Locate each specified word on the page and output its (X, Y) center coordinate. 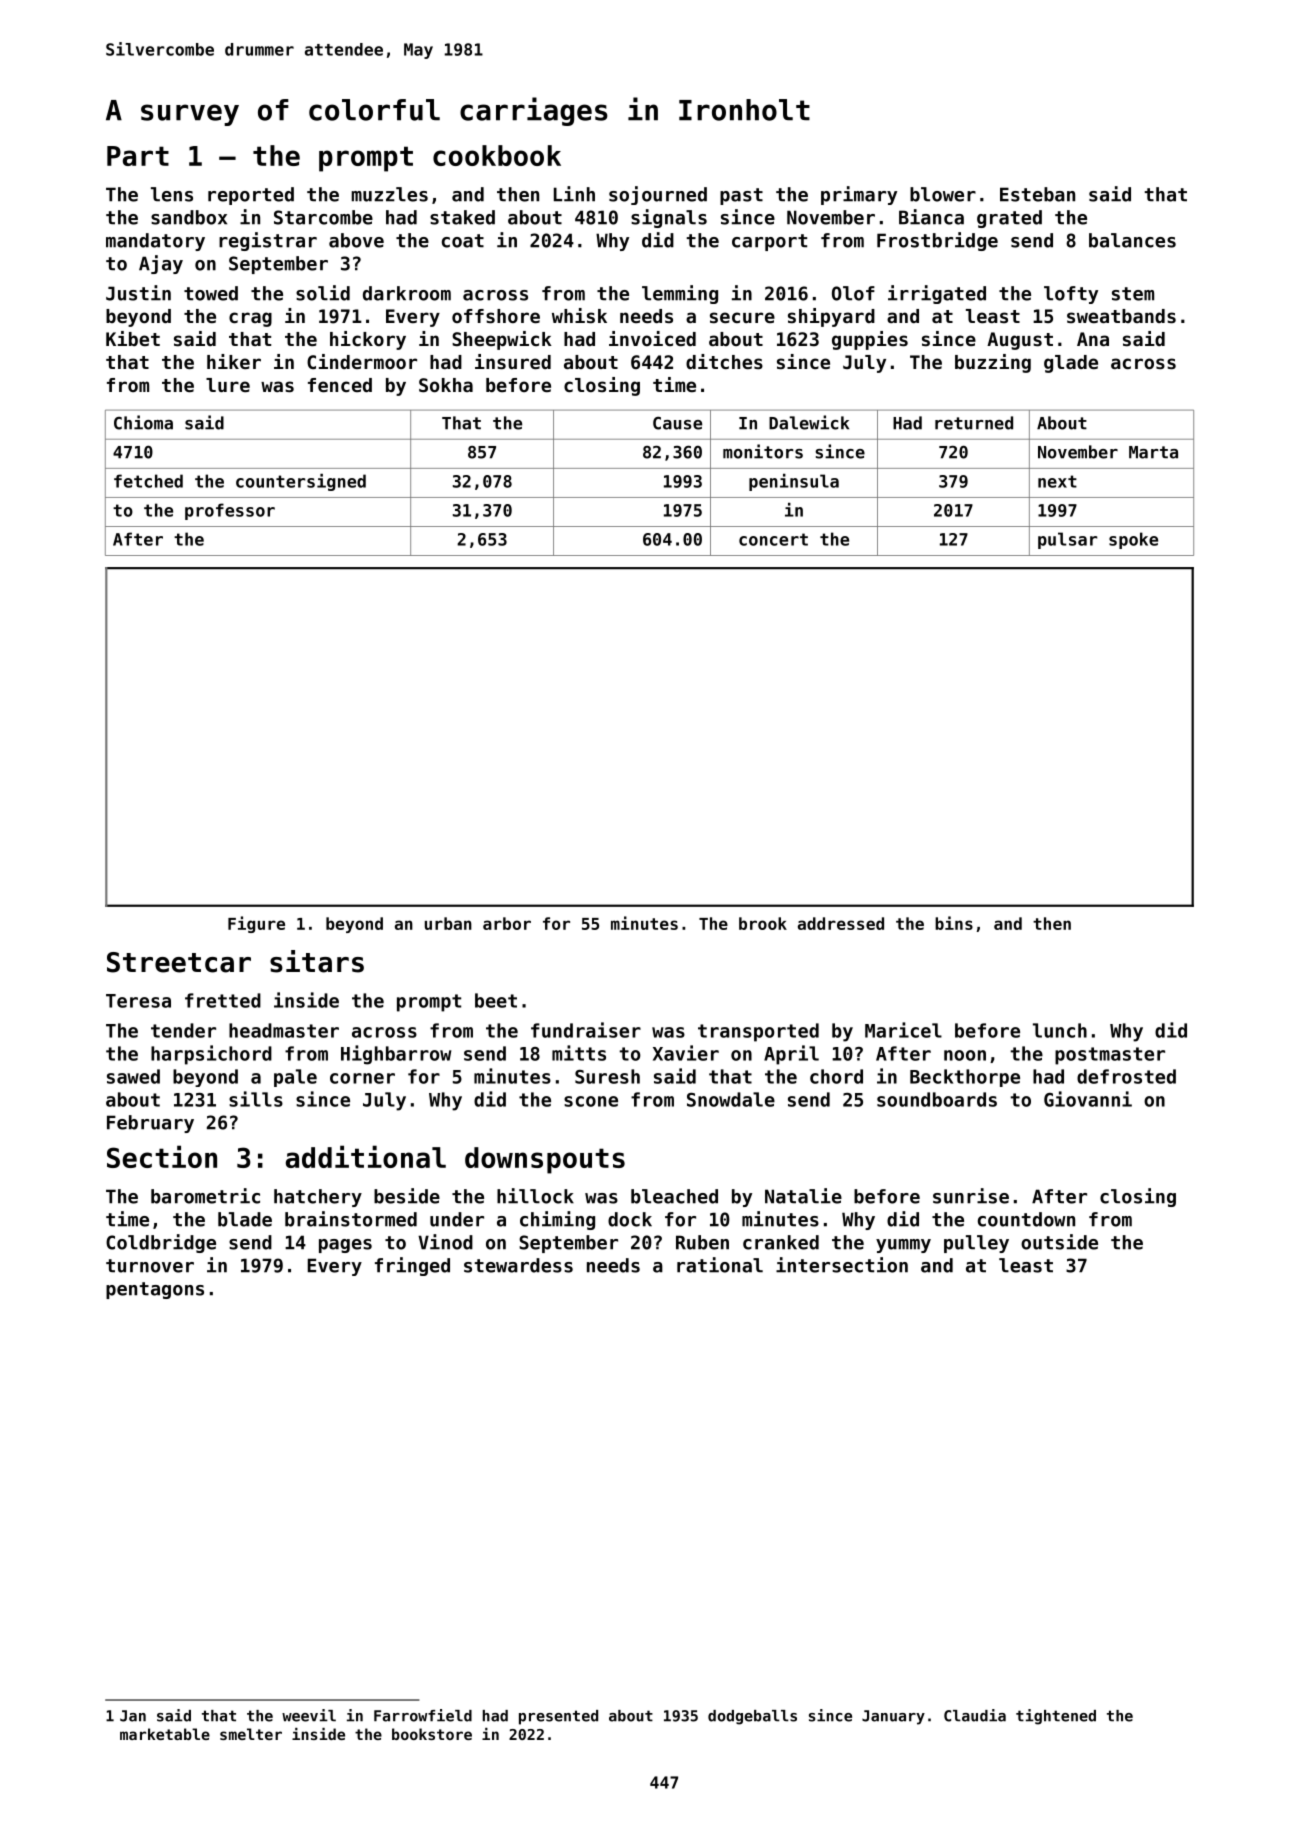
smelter (251, 1734)
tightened (1056, 1717)
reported (251, 196)
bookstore (432, 1734)
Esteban (1037, 194)
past (741, 196)
